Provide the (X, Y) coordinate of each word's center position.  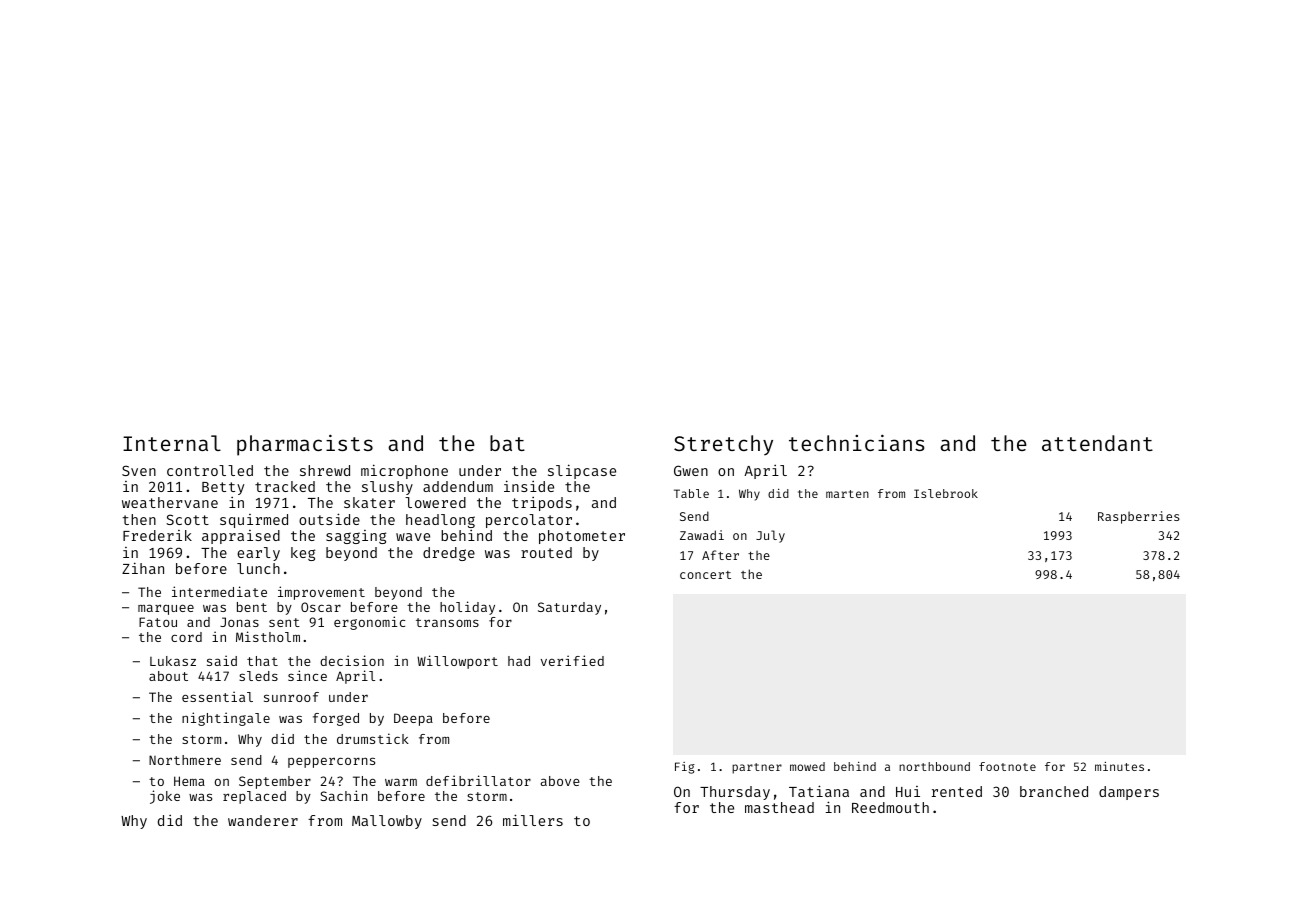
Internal (172, 443)
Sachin (344, 795)
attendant (1097, 443)
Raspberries (1139, 517)
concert (705, 575)
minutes (1119, 766)
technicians (856, 443)
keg (303, 554)
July (770, 536)
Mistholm (268, 636)
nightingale (226, 719)
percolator (529, 521)
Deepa (413, 719)
